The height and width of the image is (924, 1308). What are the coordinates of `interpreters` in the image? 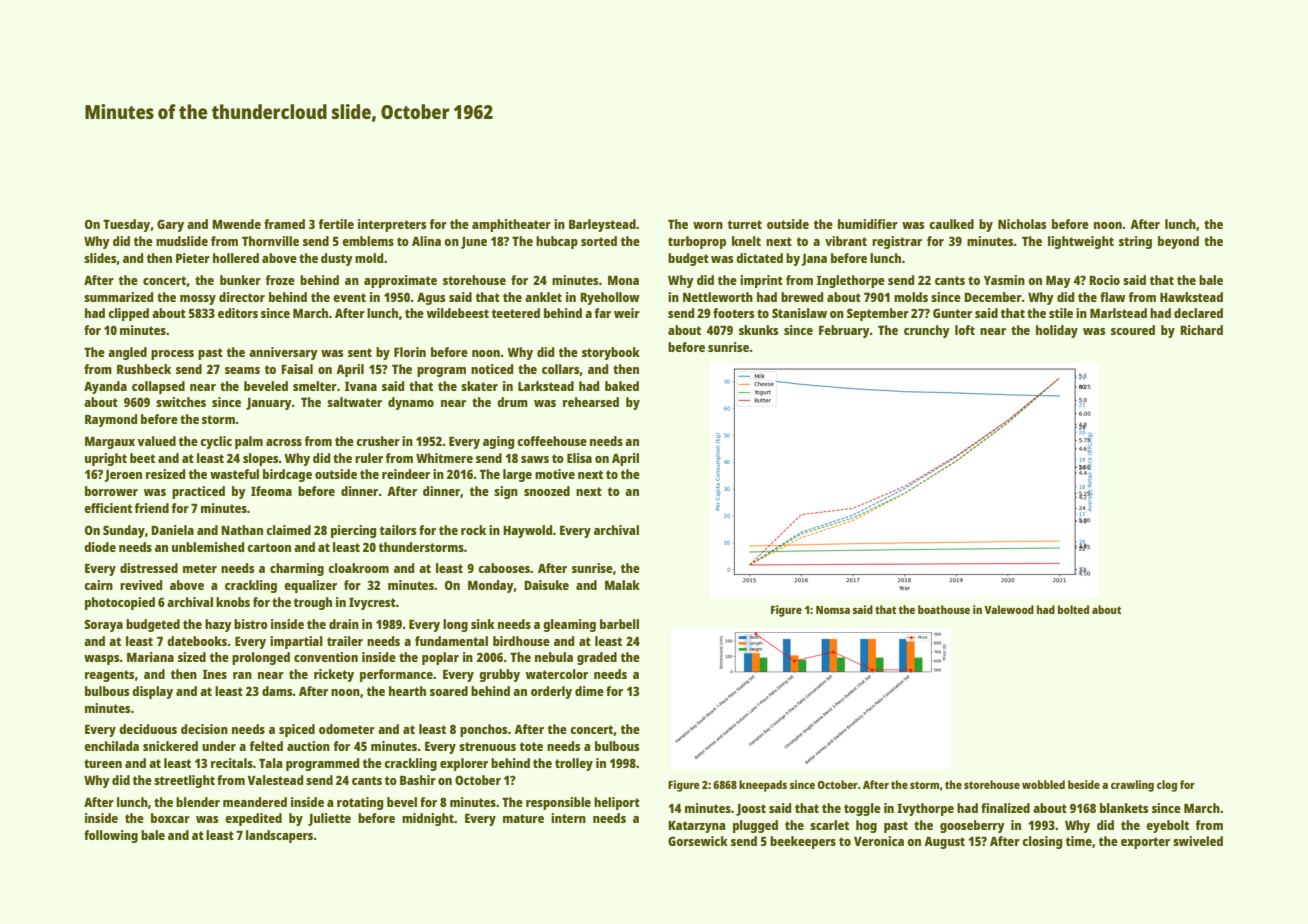 It's located at (392, 225).
